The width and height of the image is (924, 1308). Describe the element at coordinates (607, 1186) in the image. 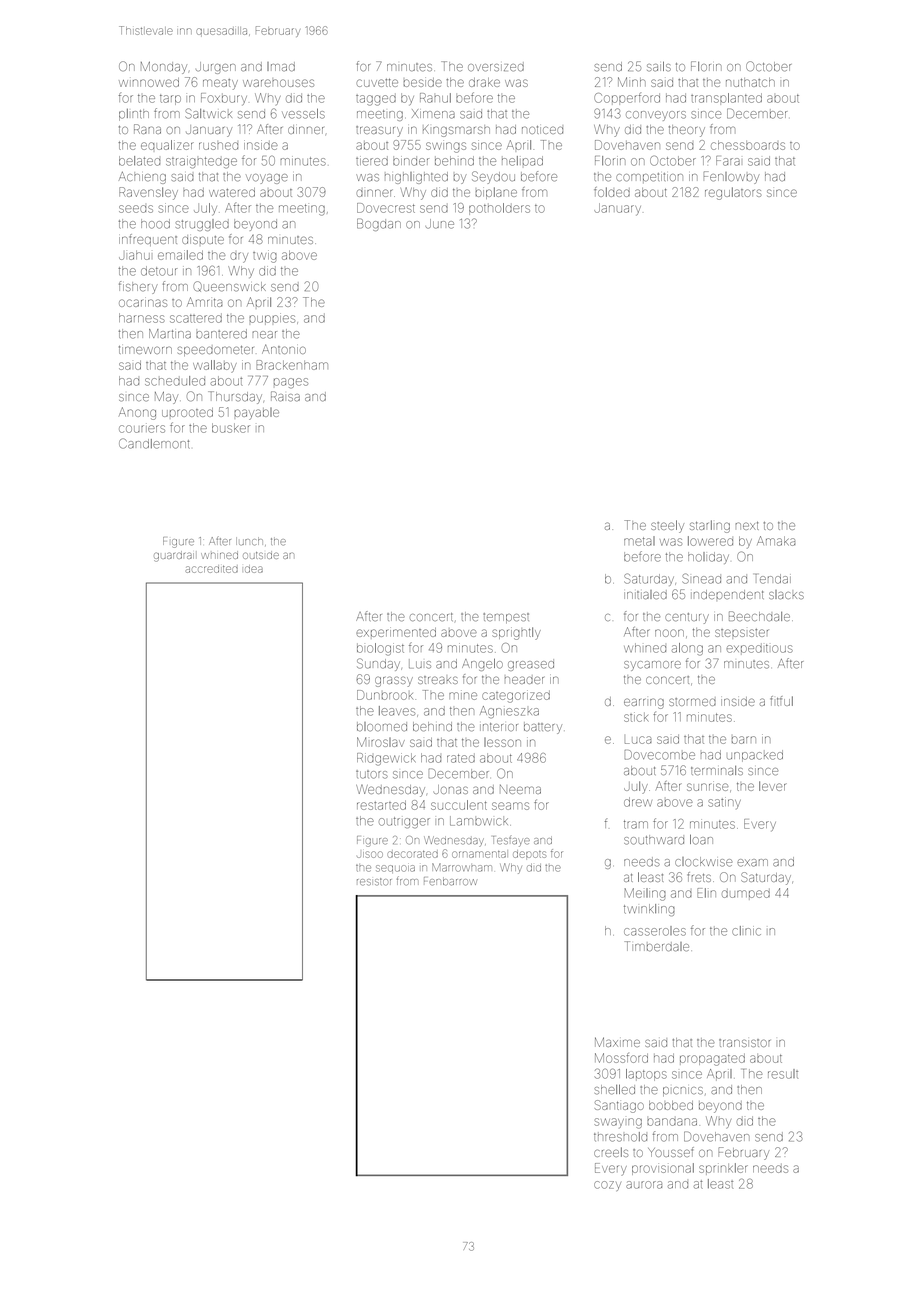

I see `cozy` at that location.
